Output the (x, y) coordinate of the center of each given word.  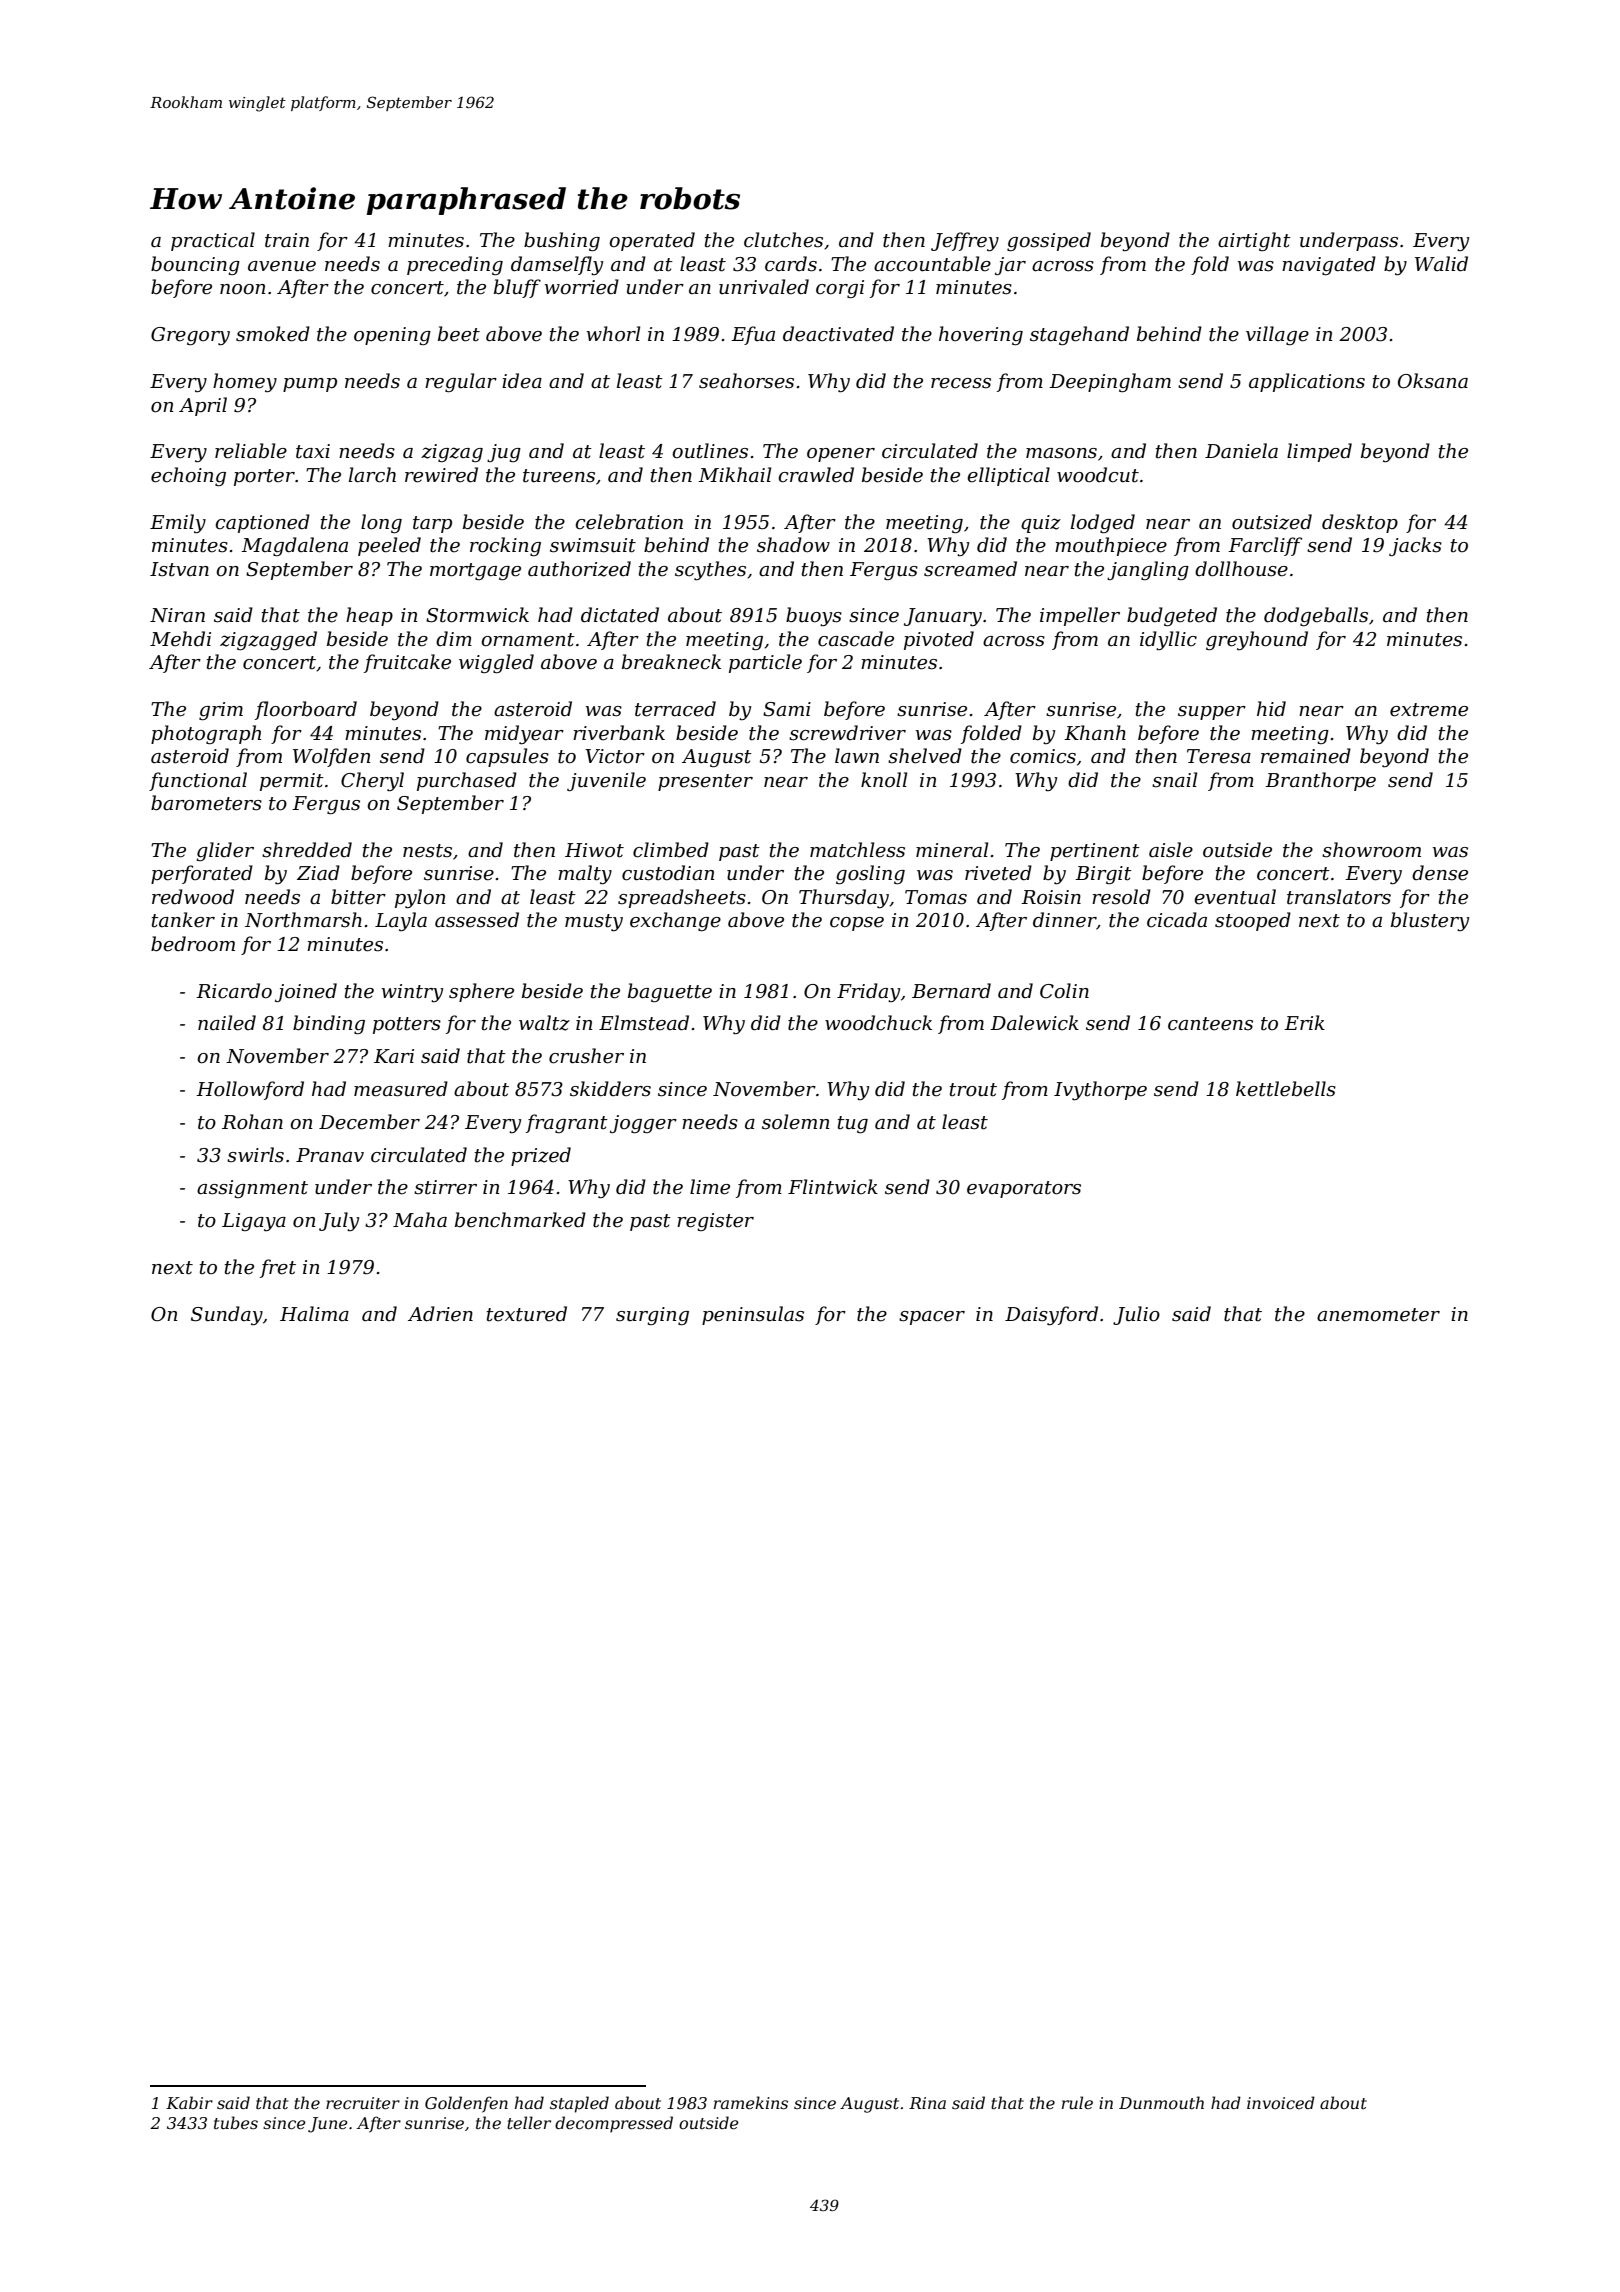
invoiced (1281, 2102)
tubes (236, 2122)
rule (1077, 2102)
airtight (1254, 241)
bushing (562, 241)
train (287, 240)
